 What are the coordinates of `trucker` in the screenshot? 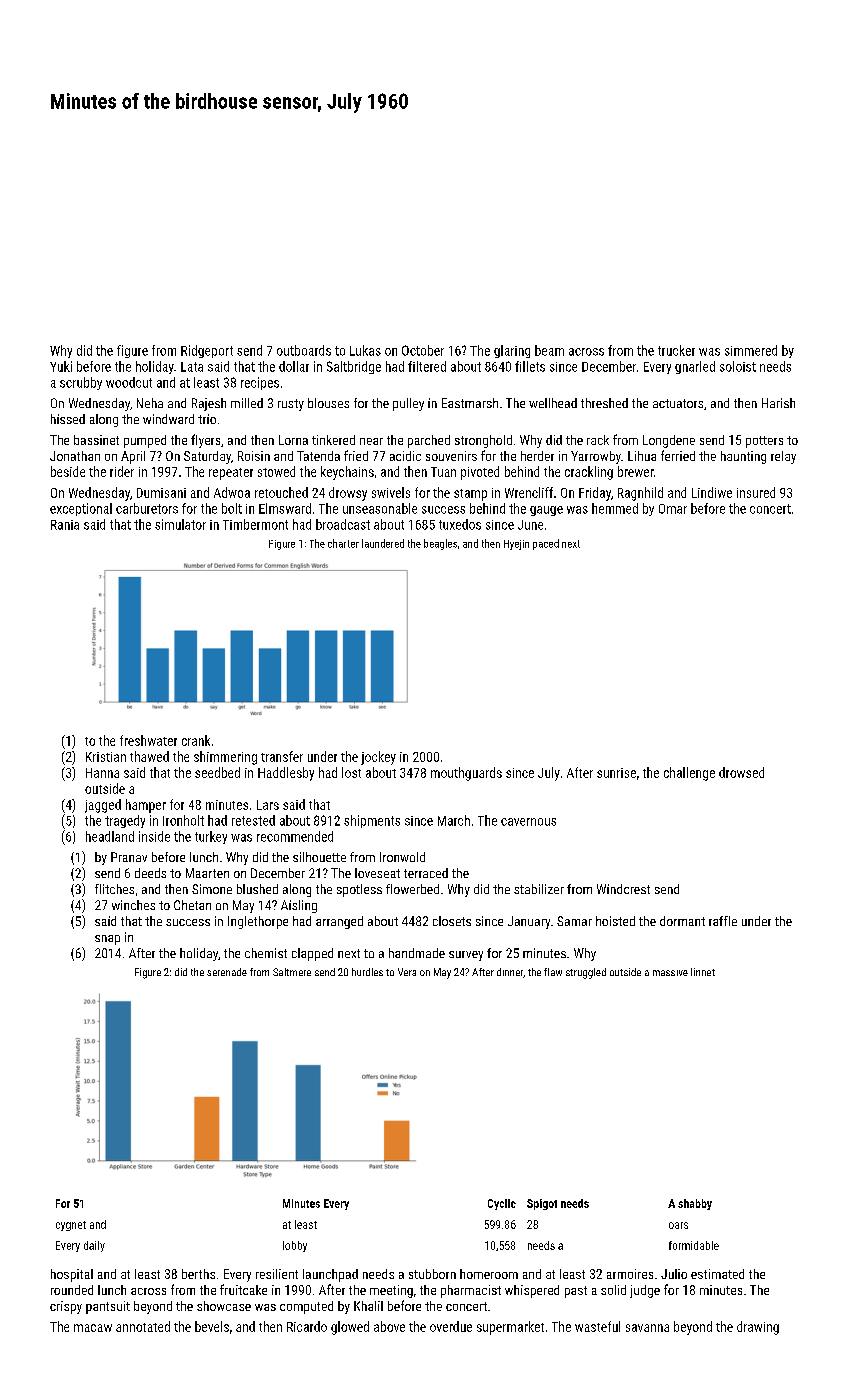 It's located at (676, 350).
